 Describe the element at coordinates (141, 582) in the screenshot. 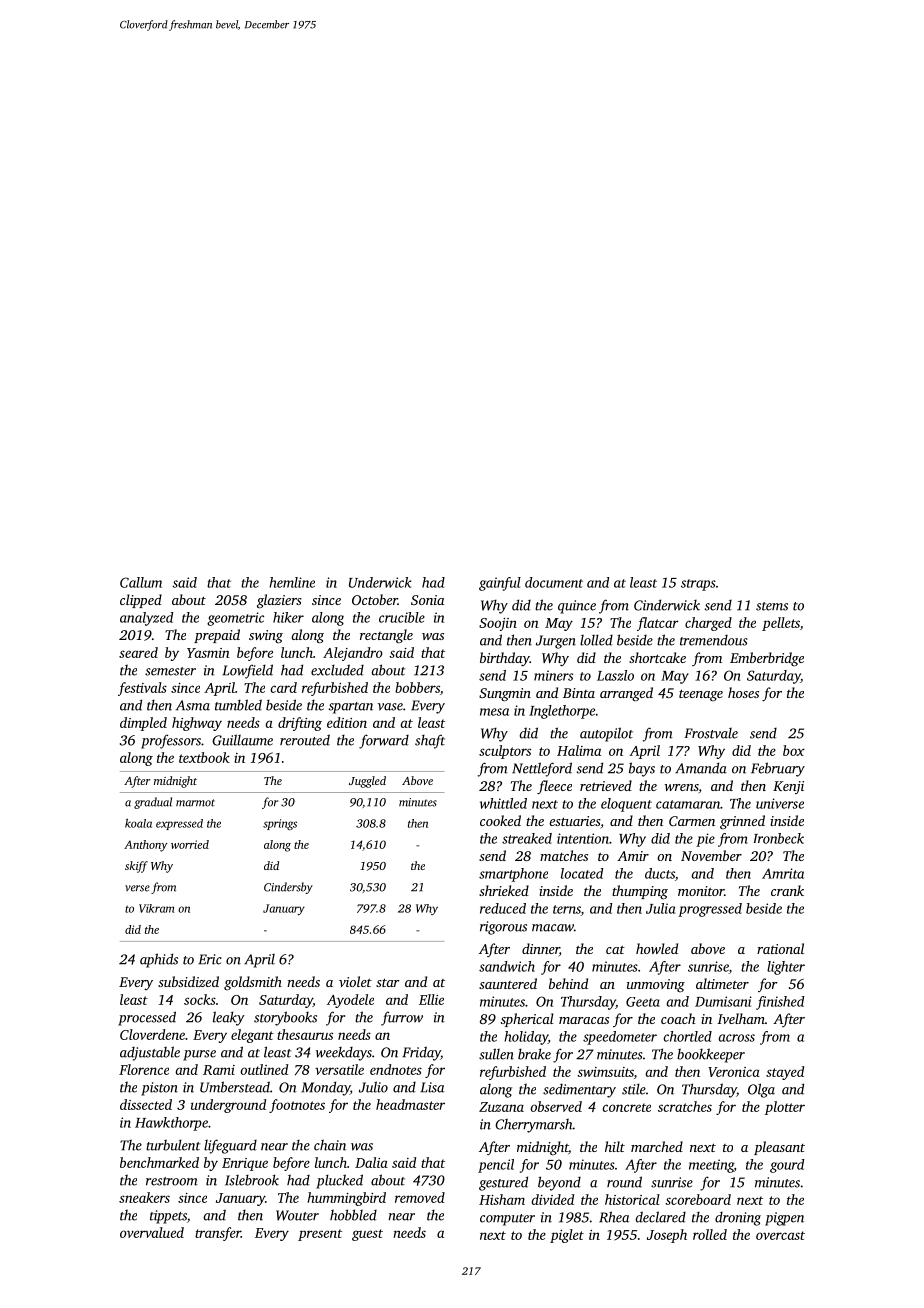

I see `Callum` at that location.
